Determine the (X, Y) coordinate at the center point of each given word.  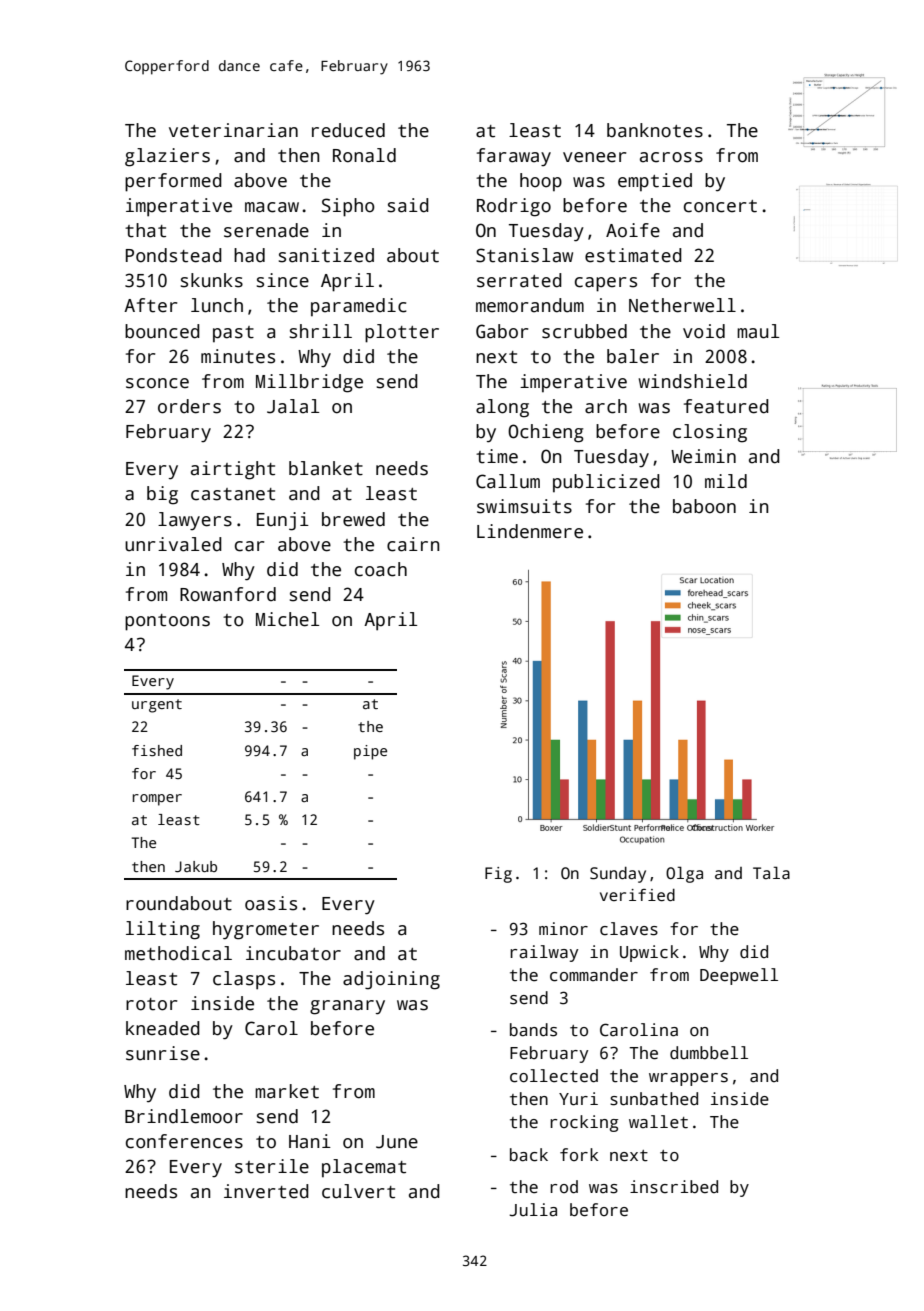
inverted (266, 1191)
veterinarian (233, 130)
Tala (771, 872)
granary (347, 1007)
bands (533, 1030)
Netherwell (682, 305)
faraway (514, 157)
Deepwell (739, 976)
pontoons (167, 622)
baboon (704, 506)
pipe (370, 752)
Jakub (196, 866)
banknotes (655, 130)
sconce (157, 383)
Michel (287, 619)
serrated (519, 280)
